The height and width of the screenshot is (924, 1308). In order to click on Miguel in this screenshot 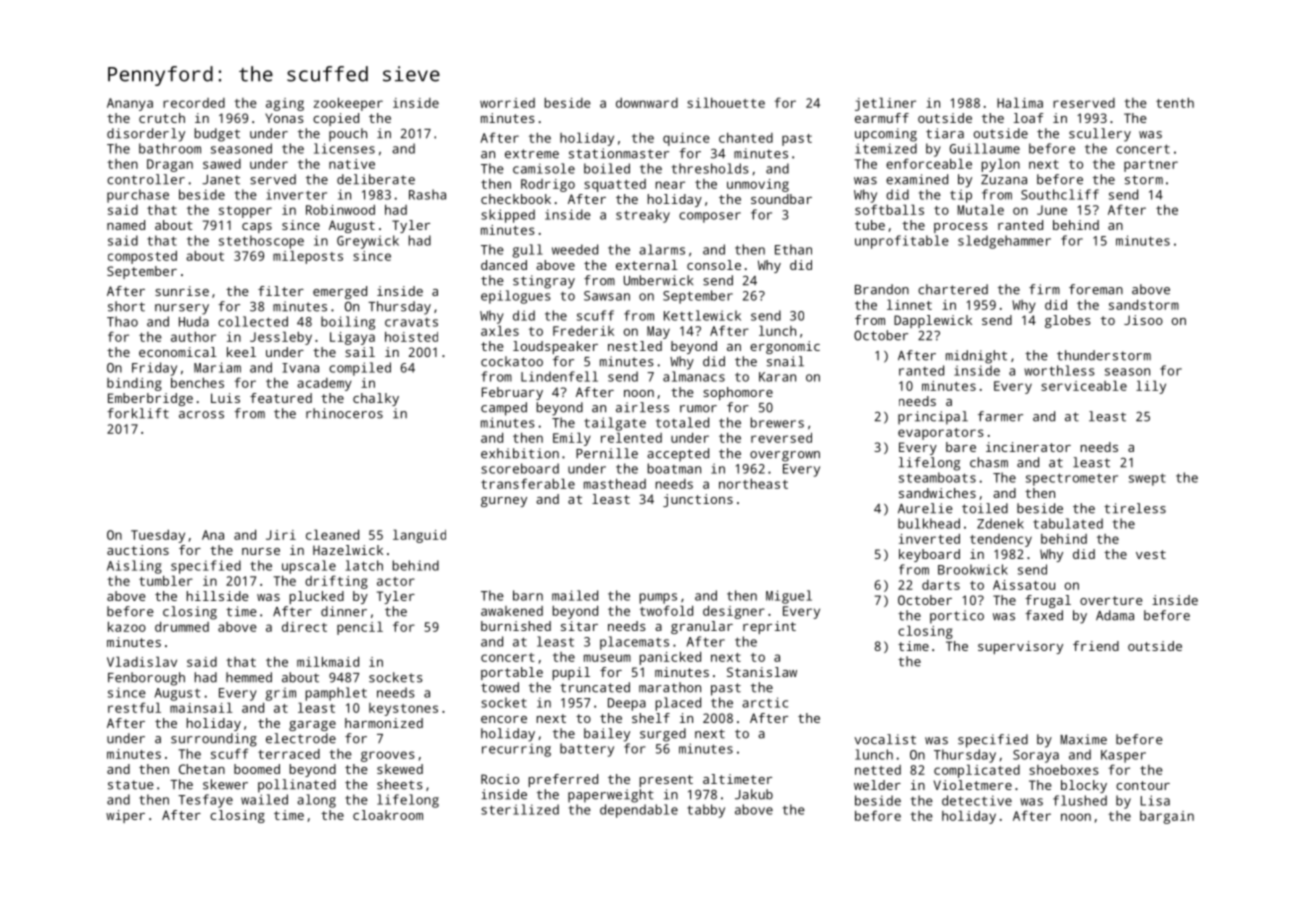, I will do `click(789, 597)`.
